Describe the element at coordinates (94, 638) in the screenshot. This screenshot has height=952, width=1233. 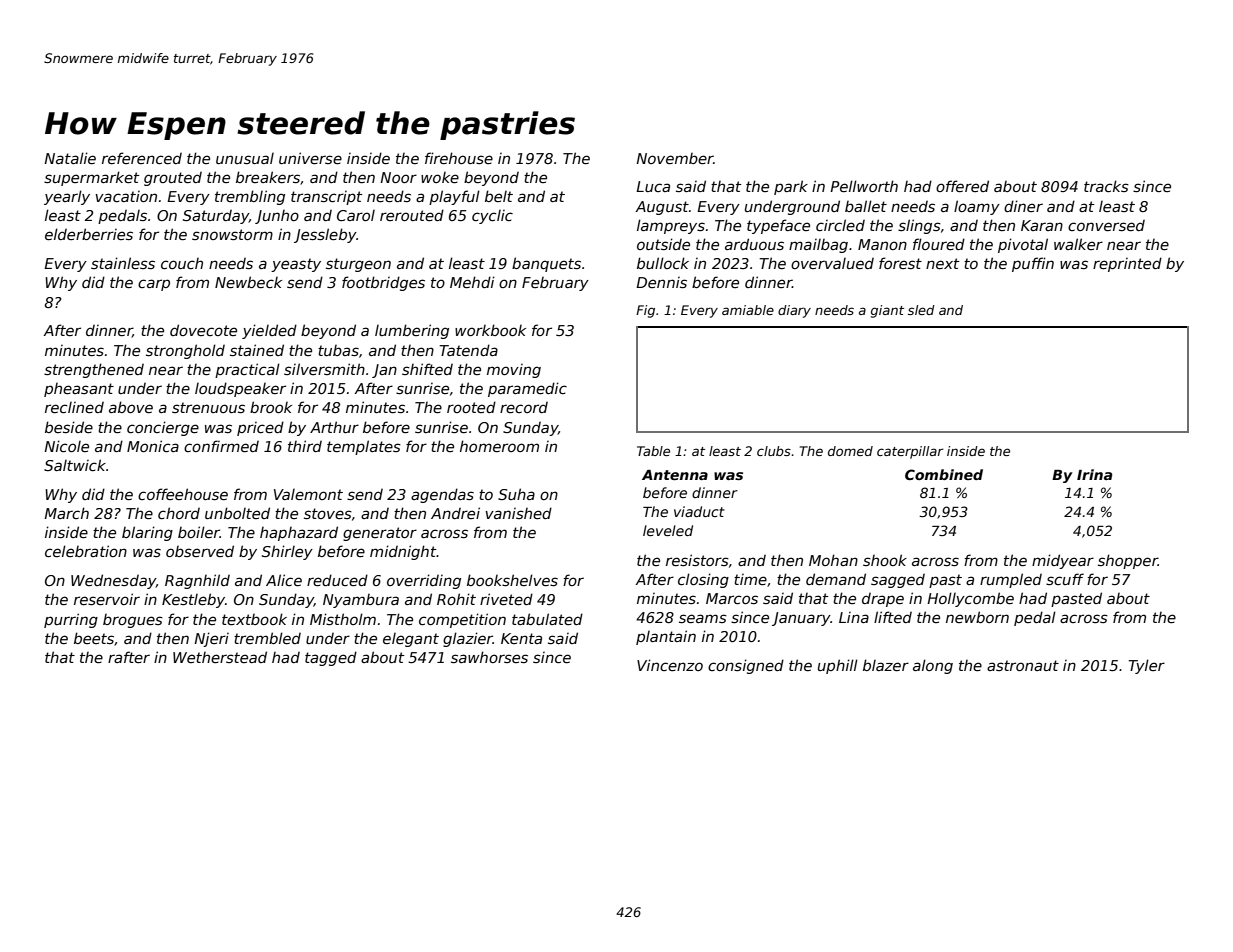
I see `beets` at that location.
